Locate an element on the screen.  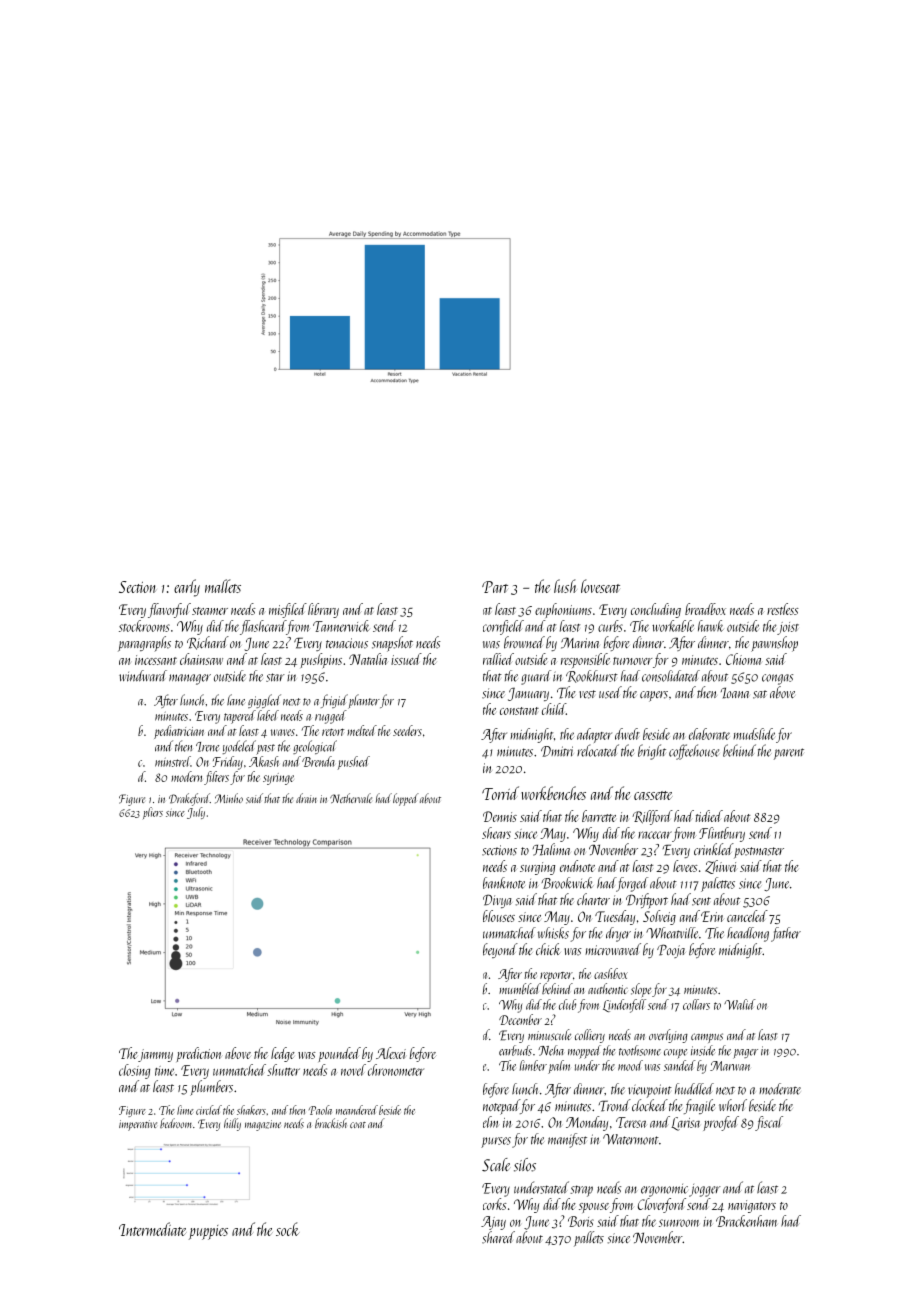
restless is located at coordinates (783, 609).
